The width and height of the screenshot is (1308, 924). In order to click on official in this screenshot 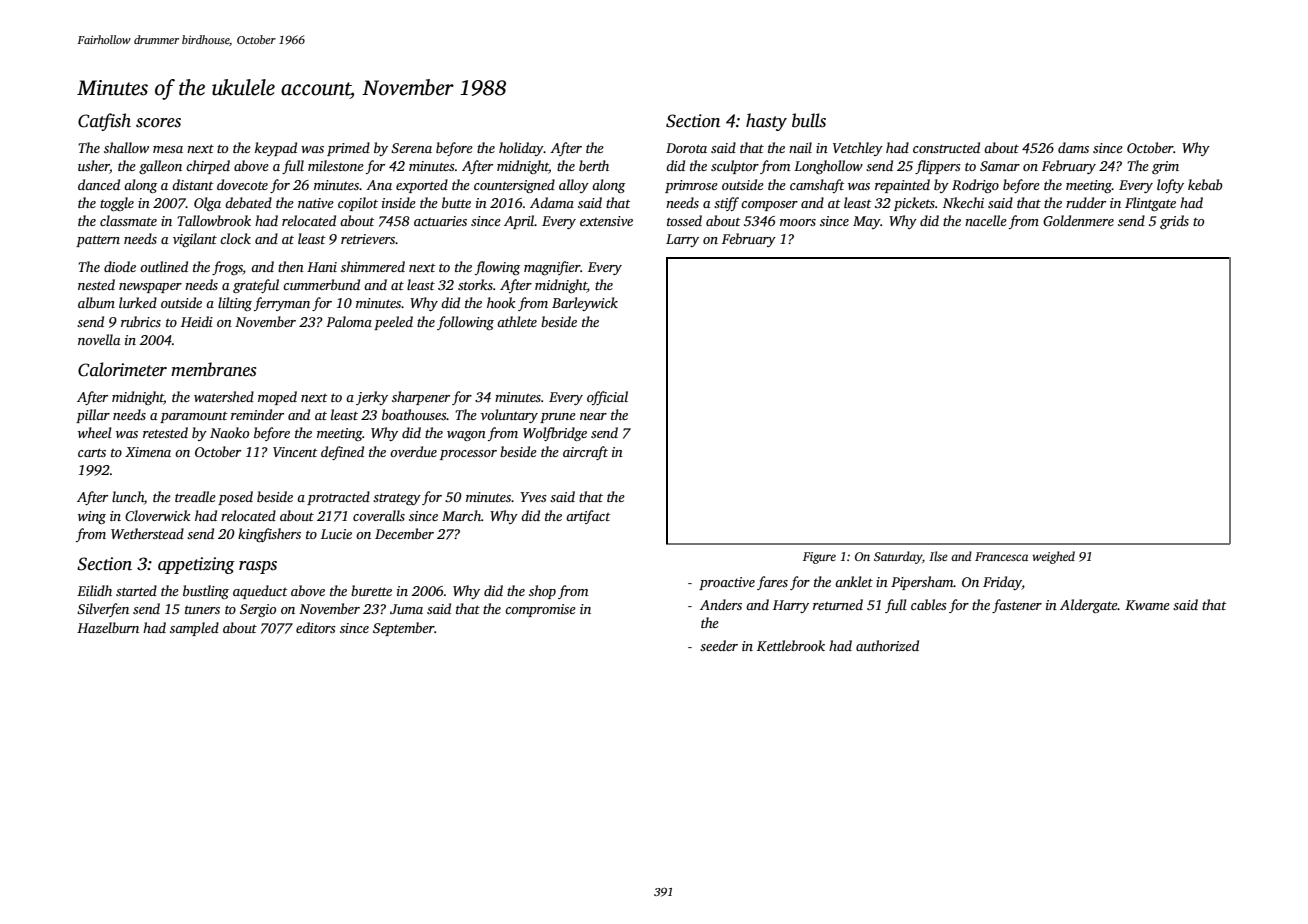, I will do `click(607, 398)`.
